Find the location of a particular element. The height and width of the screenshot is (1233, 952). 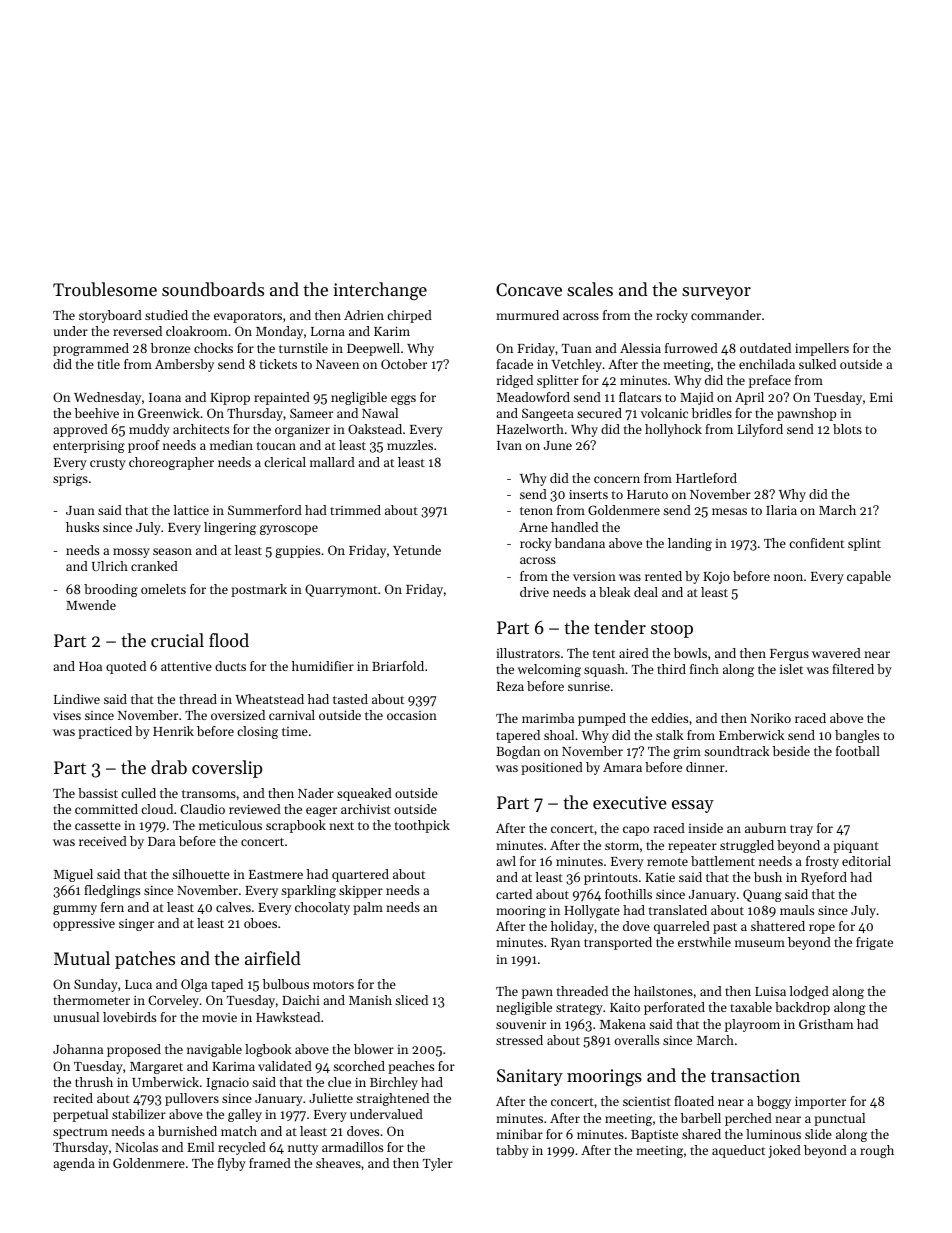

splint is located at coordinates (864, 544).
